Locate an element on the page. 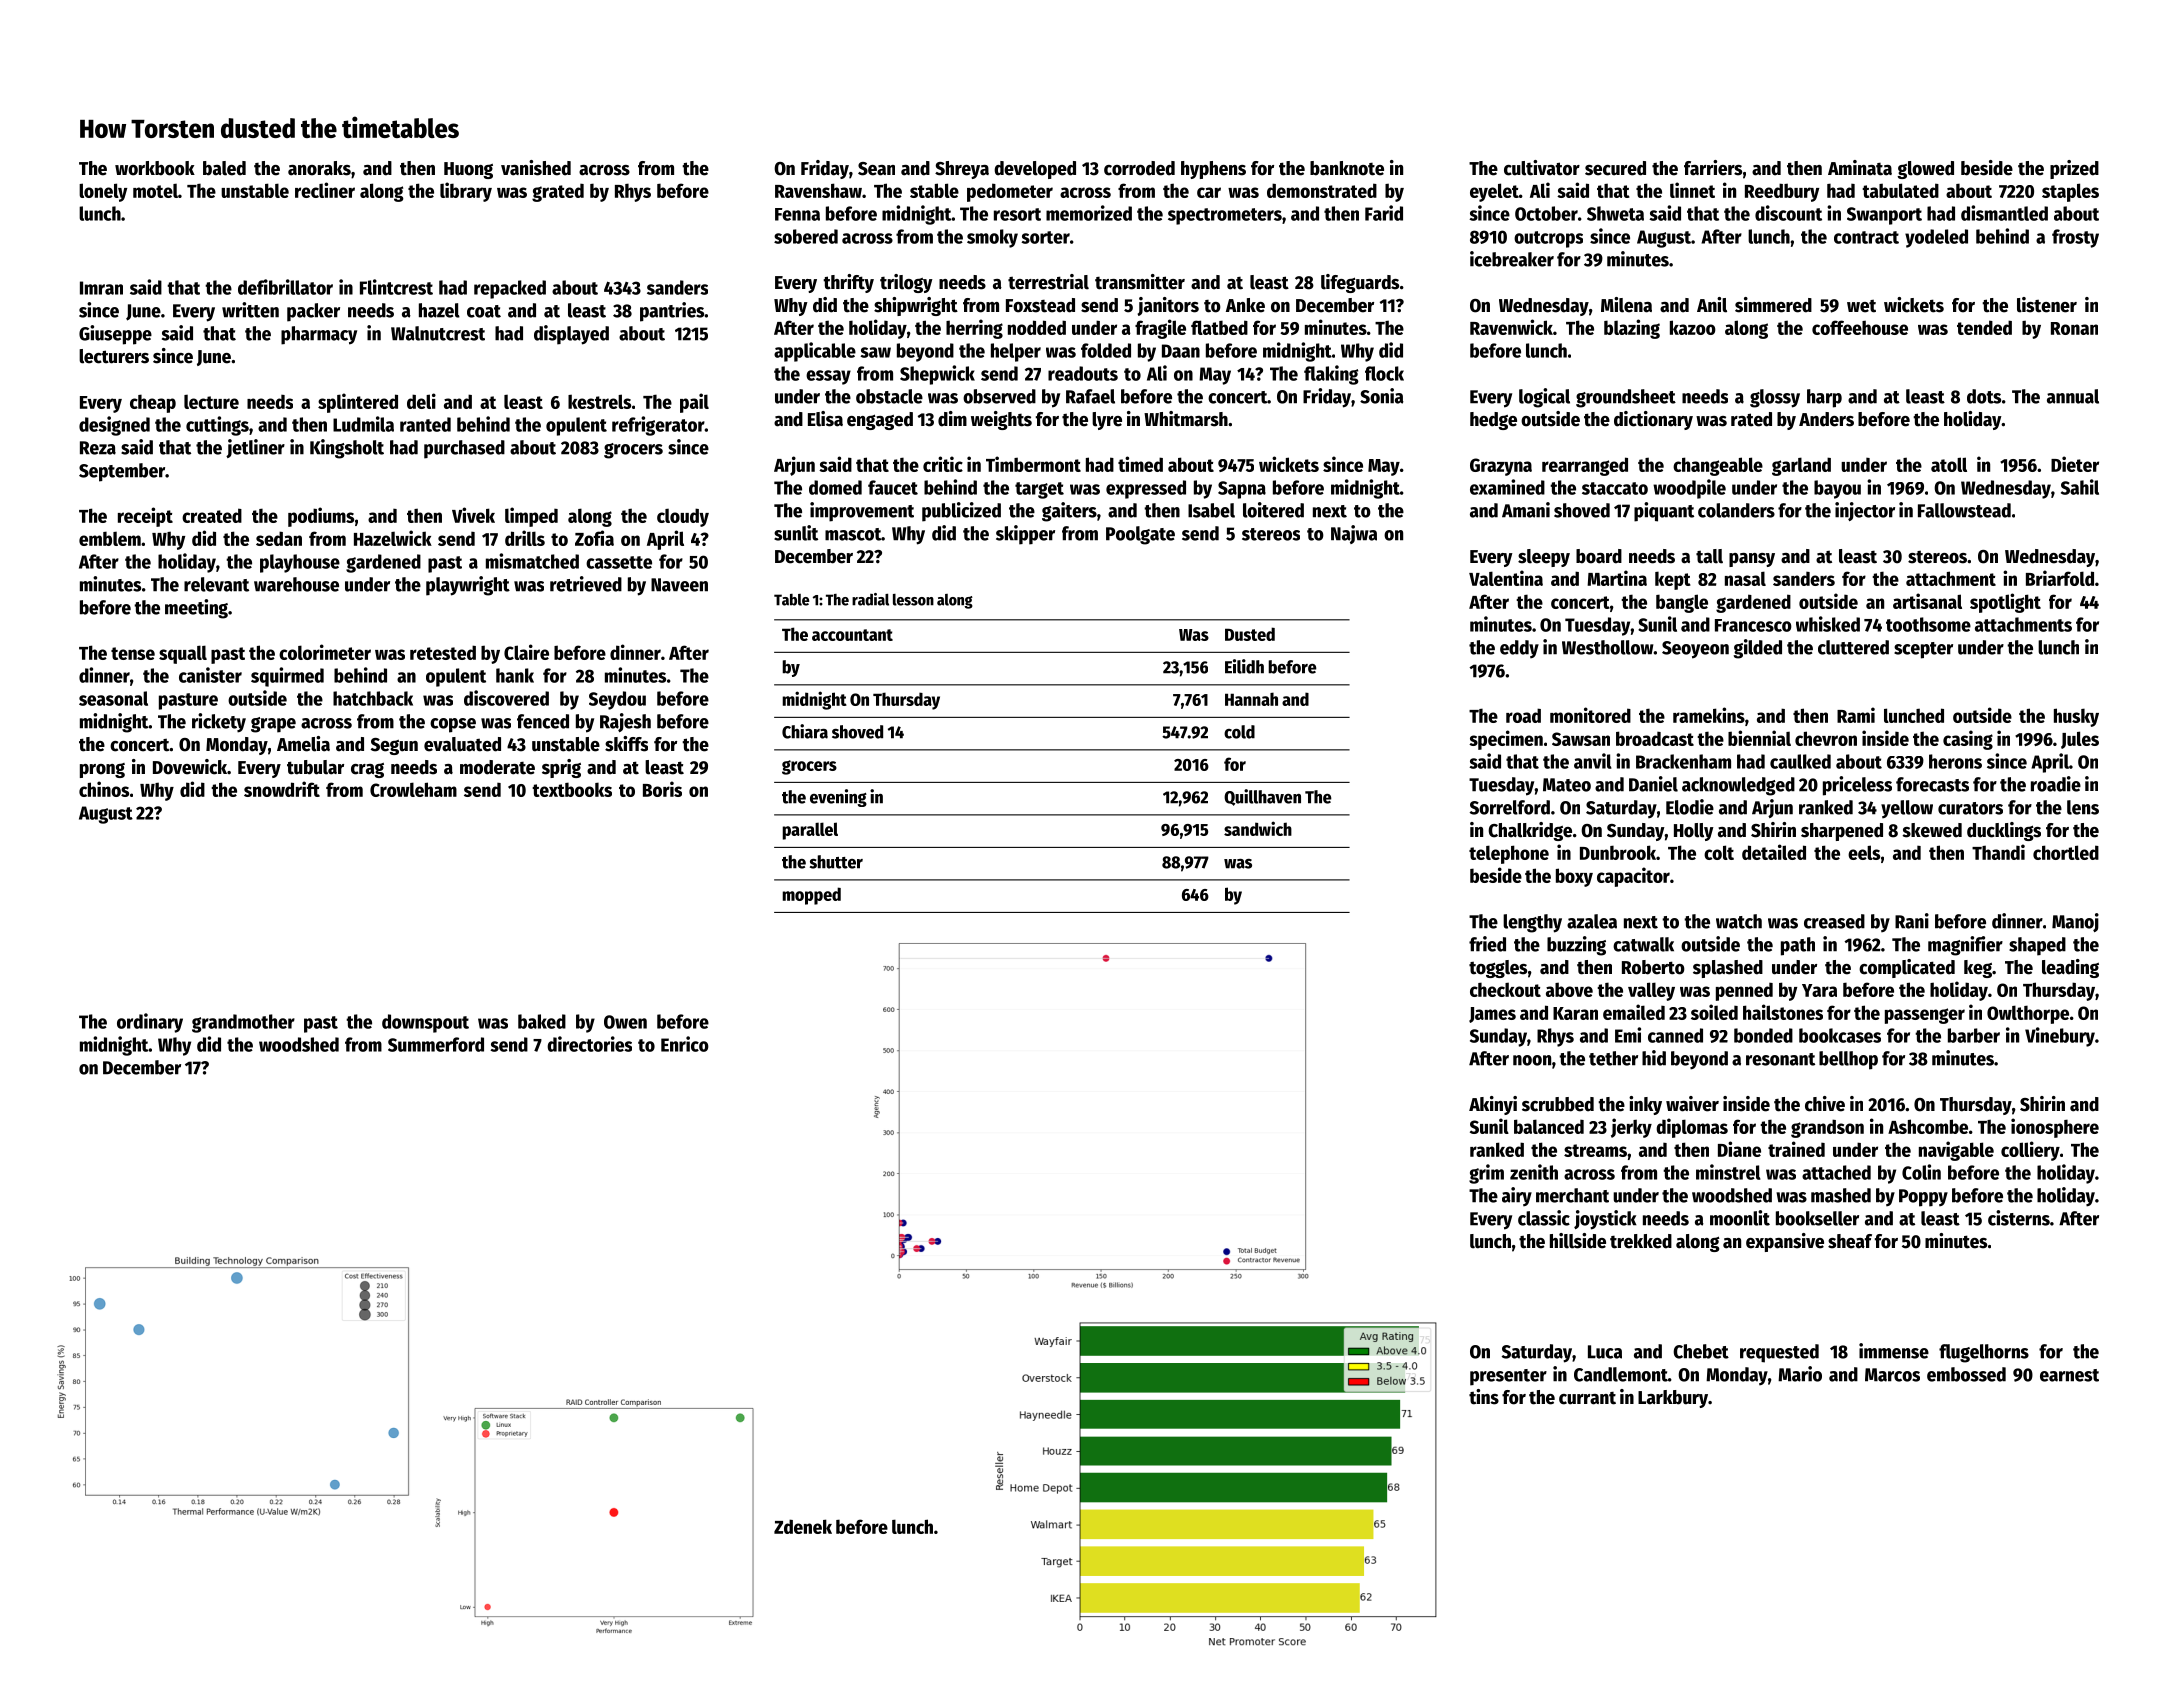 The height and width of the document is (1683, 2178). Zdenek is located at coordinates (803, 1526).
